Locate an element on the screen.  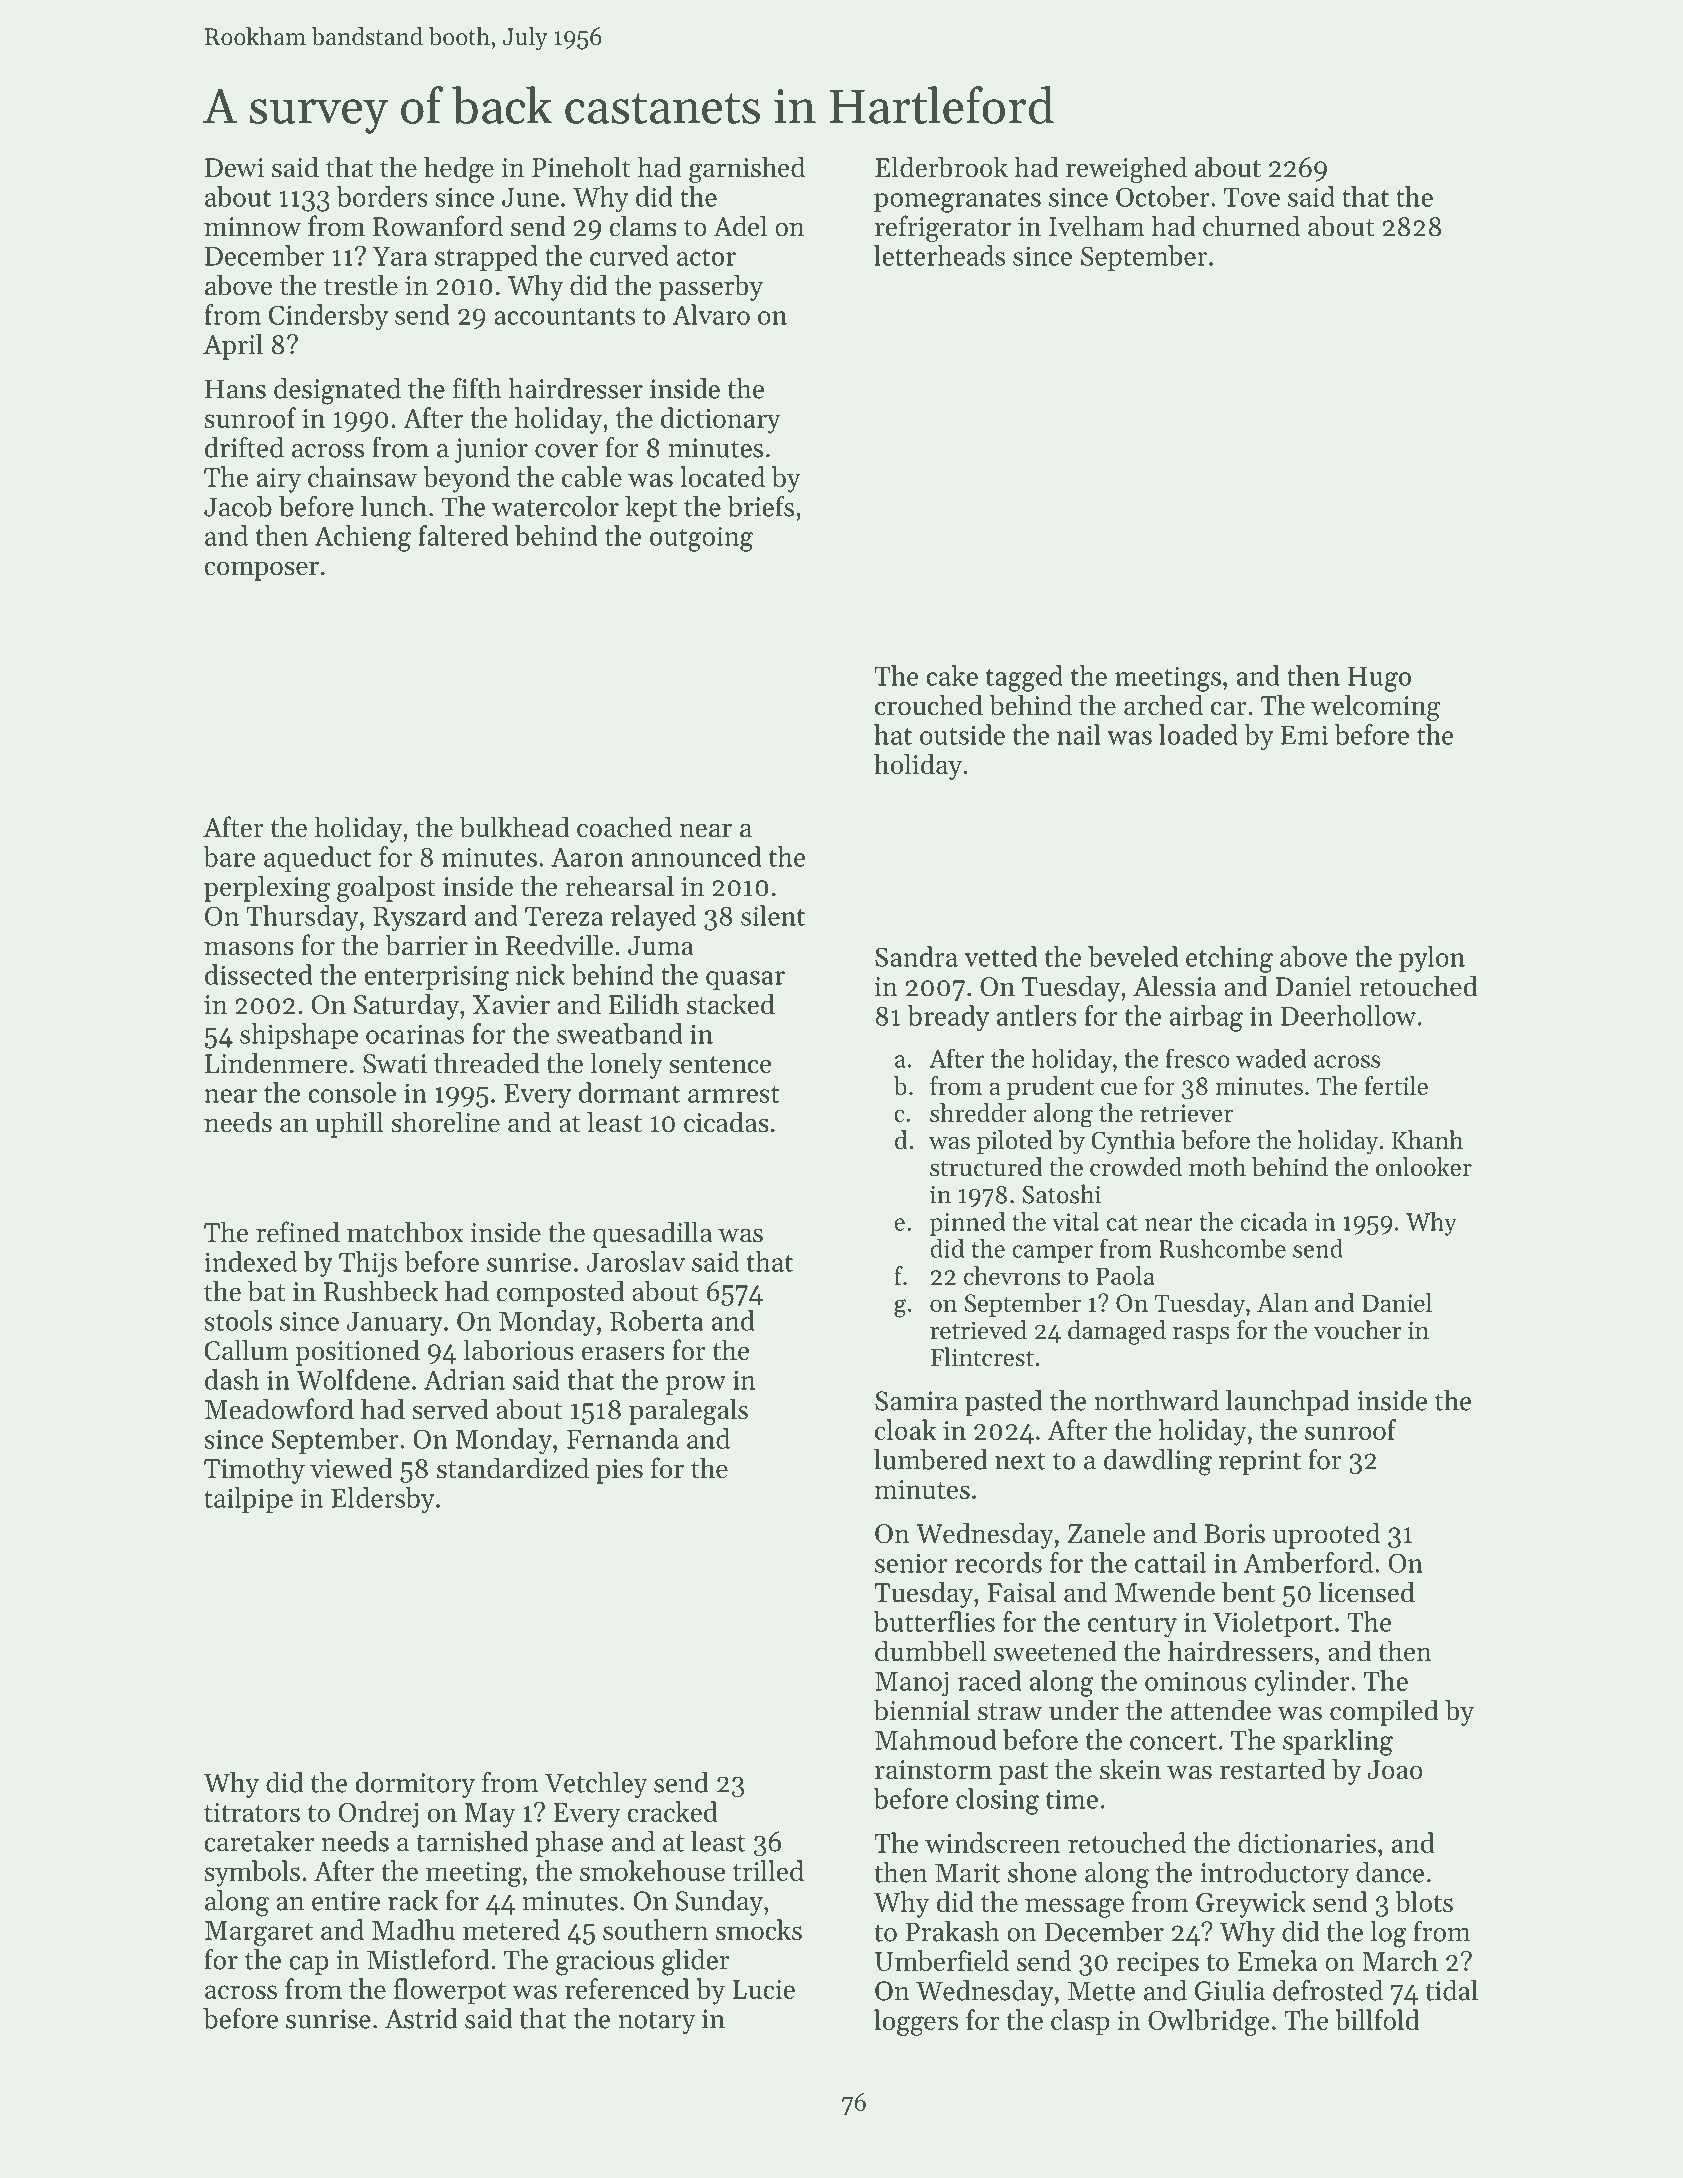
reweighed is located at coordinates (1126, 170).
